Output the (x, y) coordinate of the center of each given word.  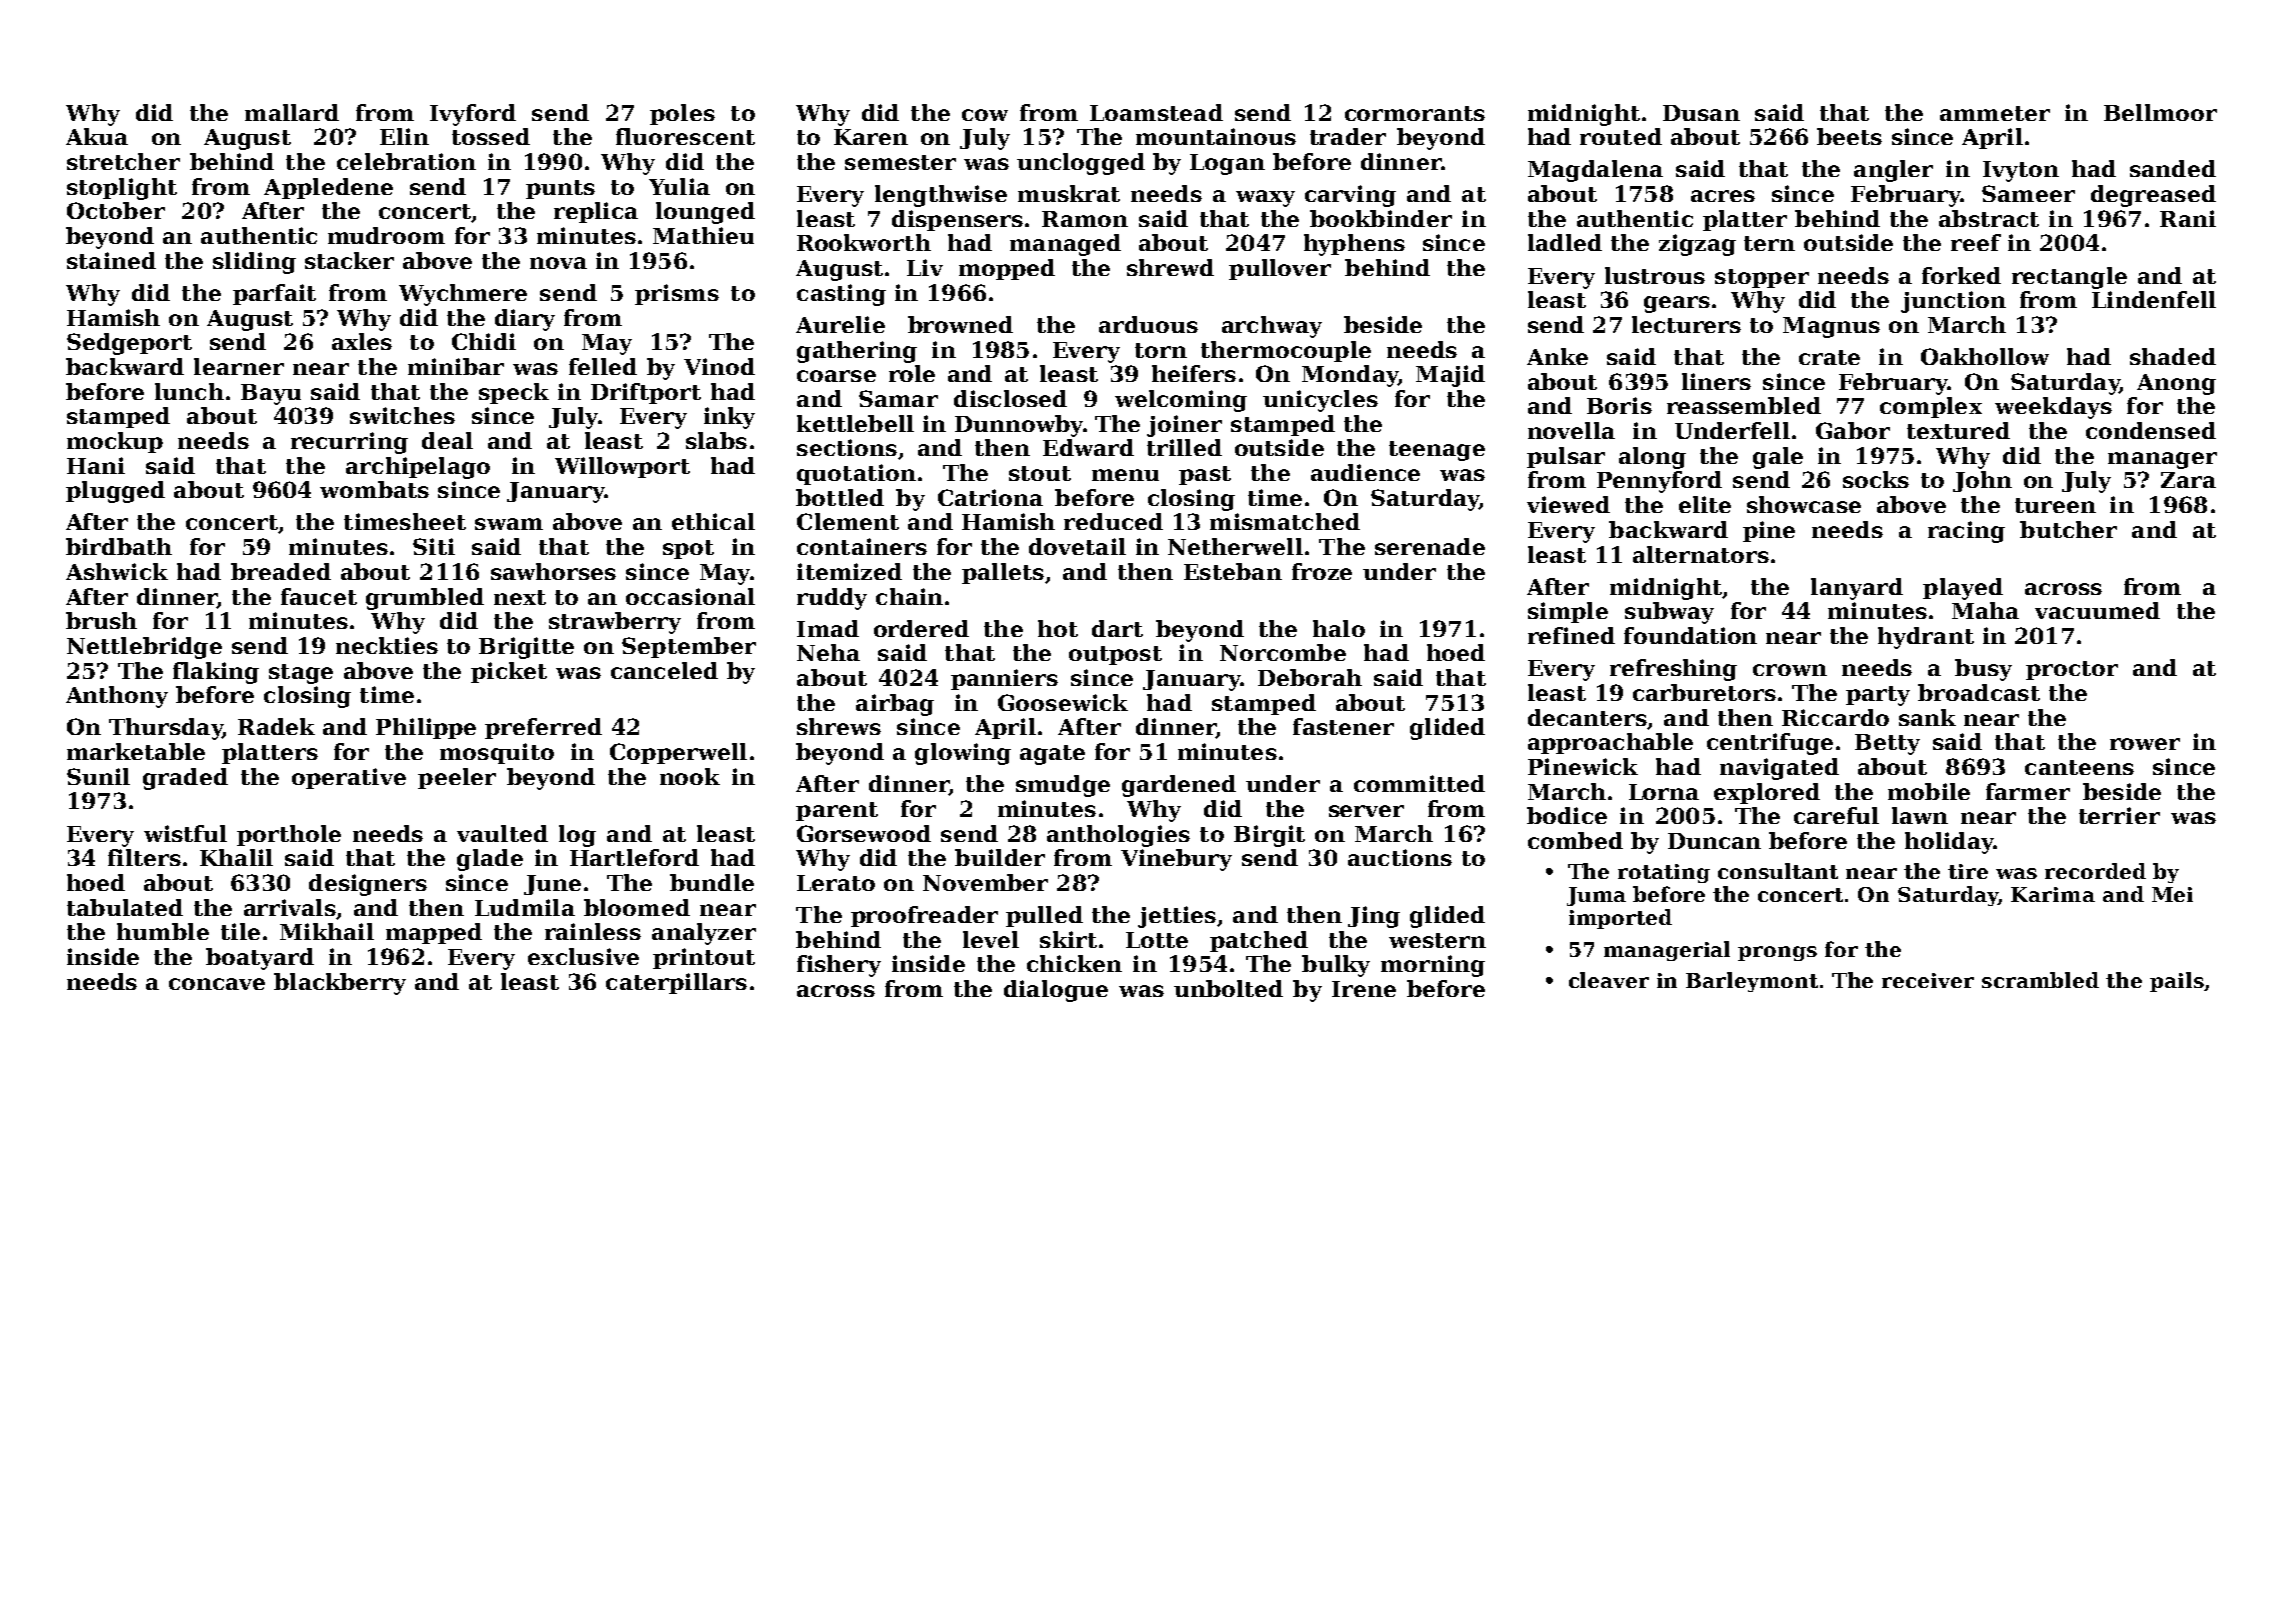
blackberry (340, 984)
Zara (2188, 480)
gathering (857, 352)
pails (2177, 982)
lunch (189, 391)
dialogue (1056, 991)
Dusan (1701, 113)
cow (985, 115)
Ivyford (473, 115)
